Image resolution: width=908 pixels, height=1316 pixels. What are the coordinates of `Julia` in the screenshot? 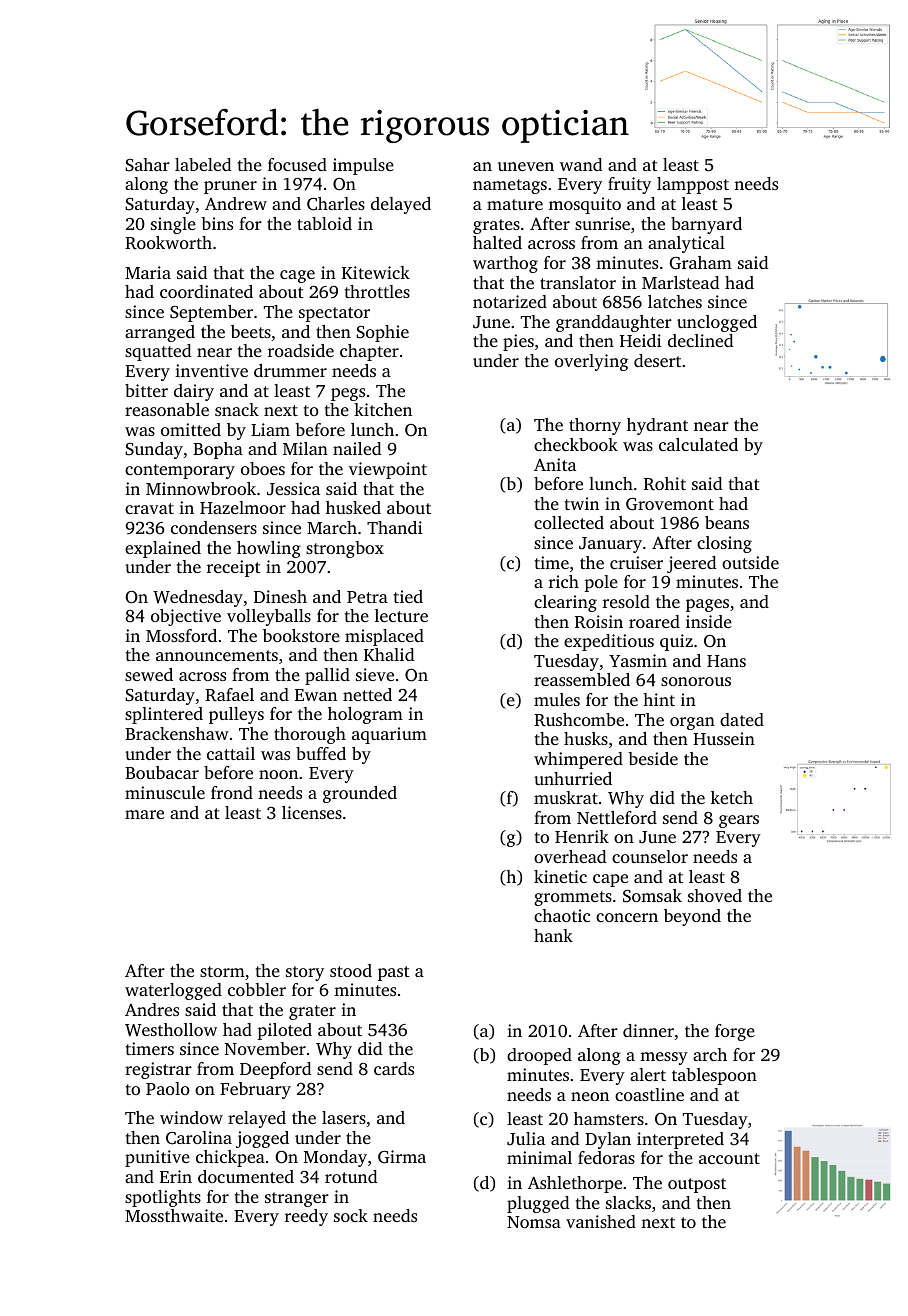 It's located at (526, 1139).
